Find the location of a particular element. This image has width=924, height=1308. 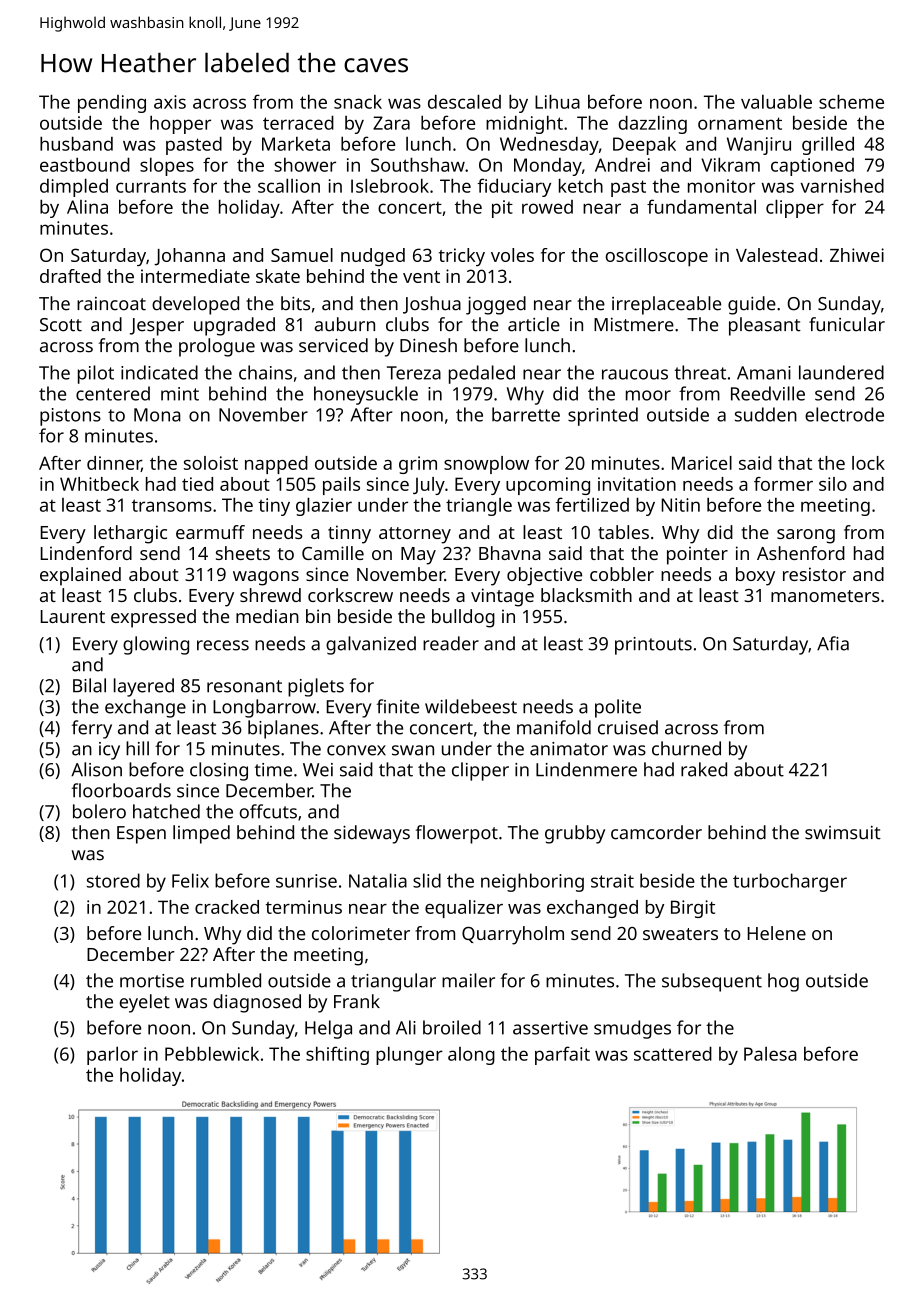

pistons is located at coordinates (70, 417).
